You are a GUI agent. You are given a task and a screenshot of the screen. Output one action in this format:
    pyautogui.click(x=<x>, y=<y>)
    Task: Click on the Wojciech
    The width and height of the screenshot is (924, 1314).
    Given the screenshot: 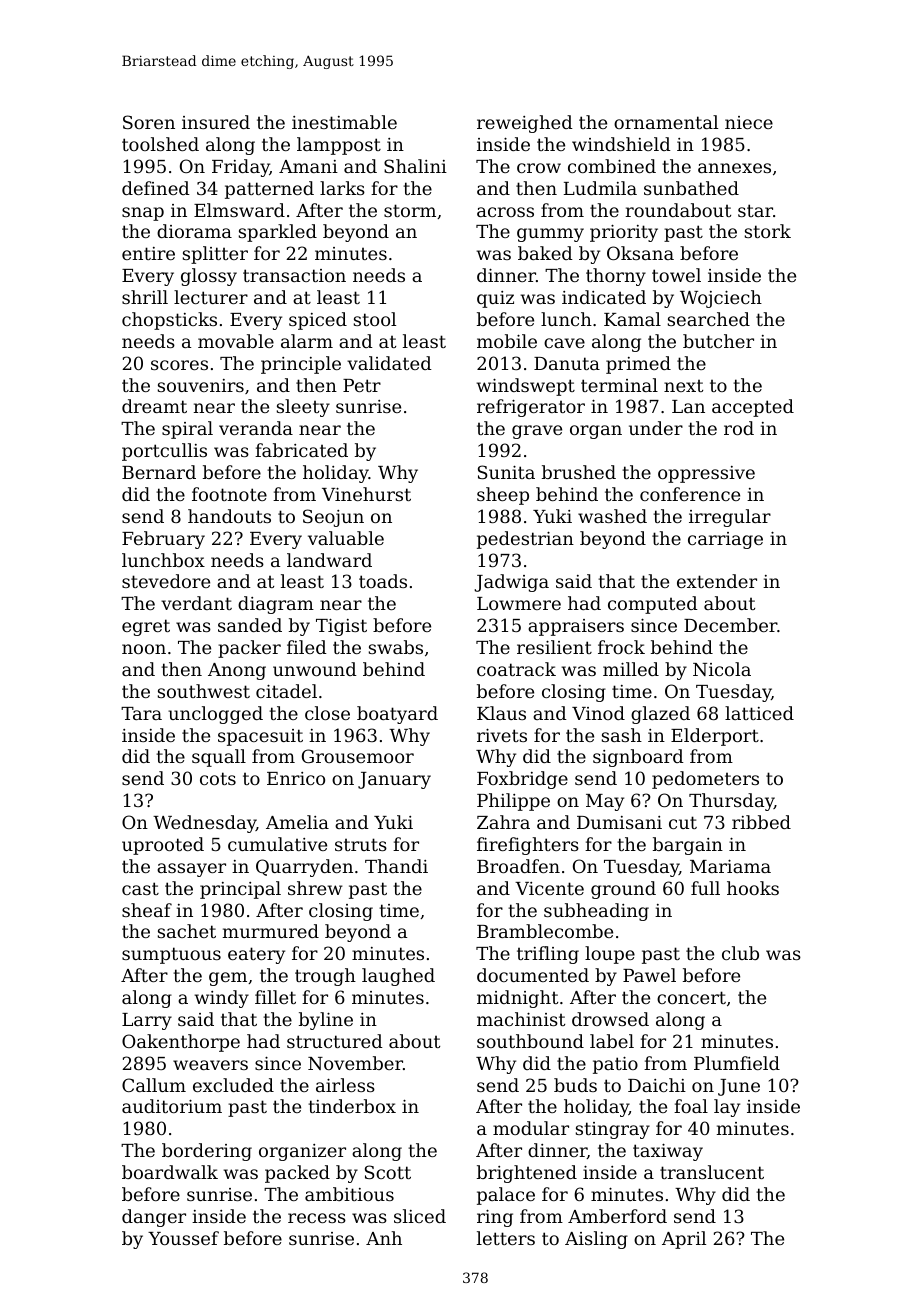 What is the action you would take?
    pyautogui.click(x=721, y=299)
